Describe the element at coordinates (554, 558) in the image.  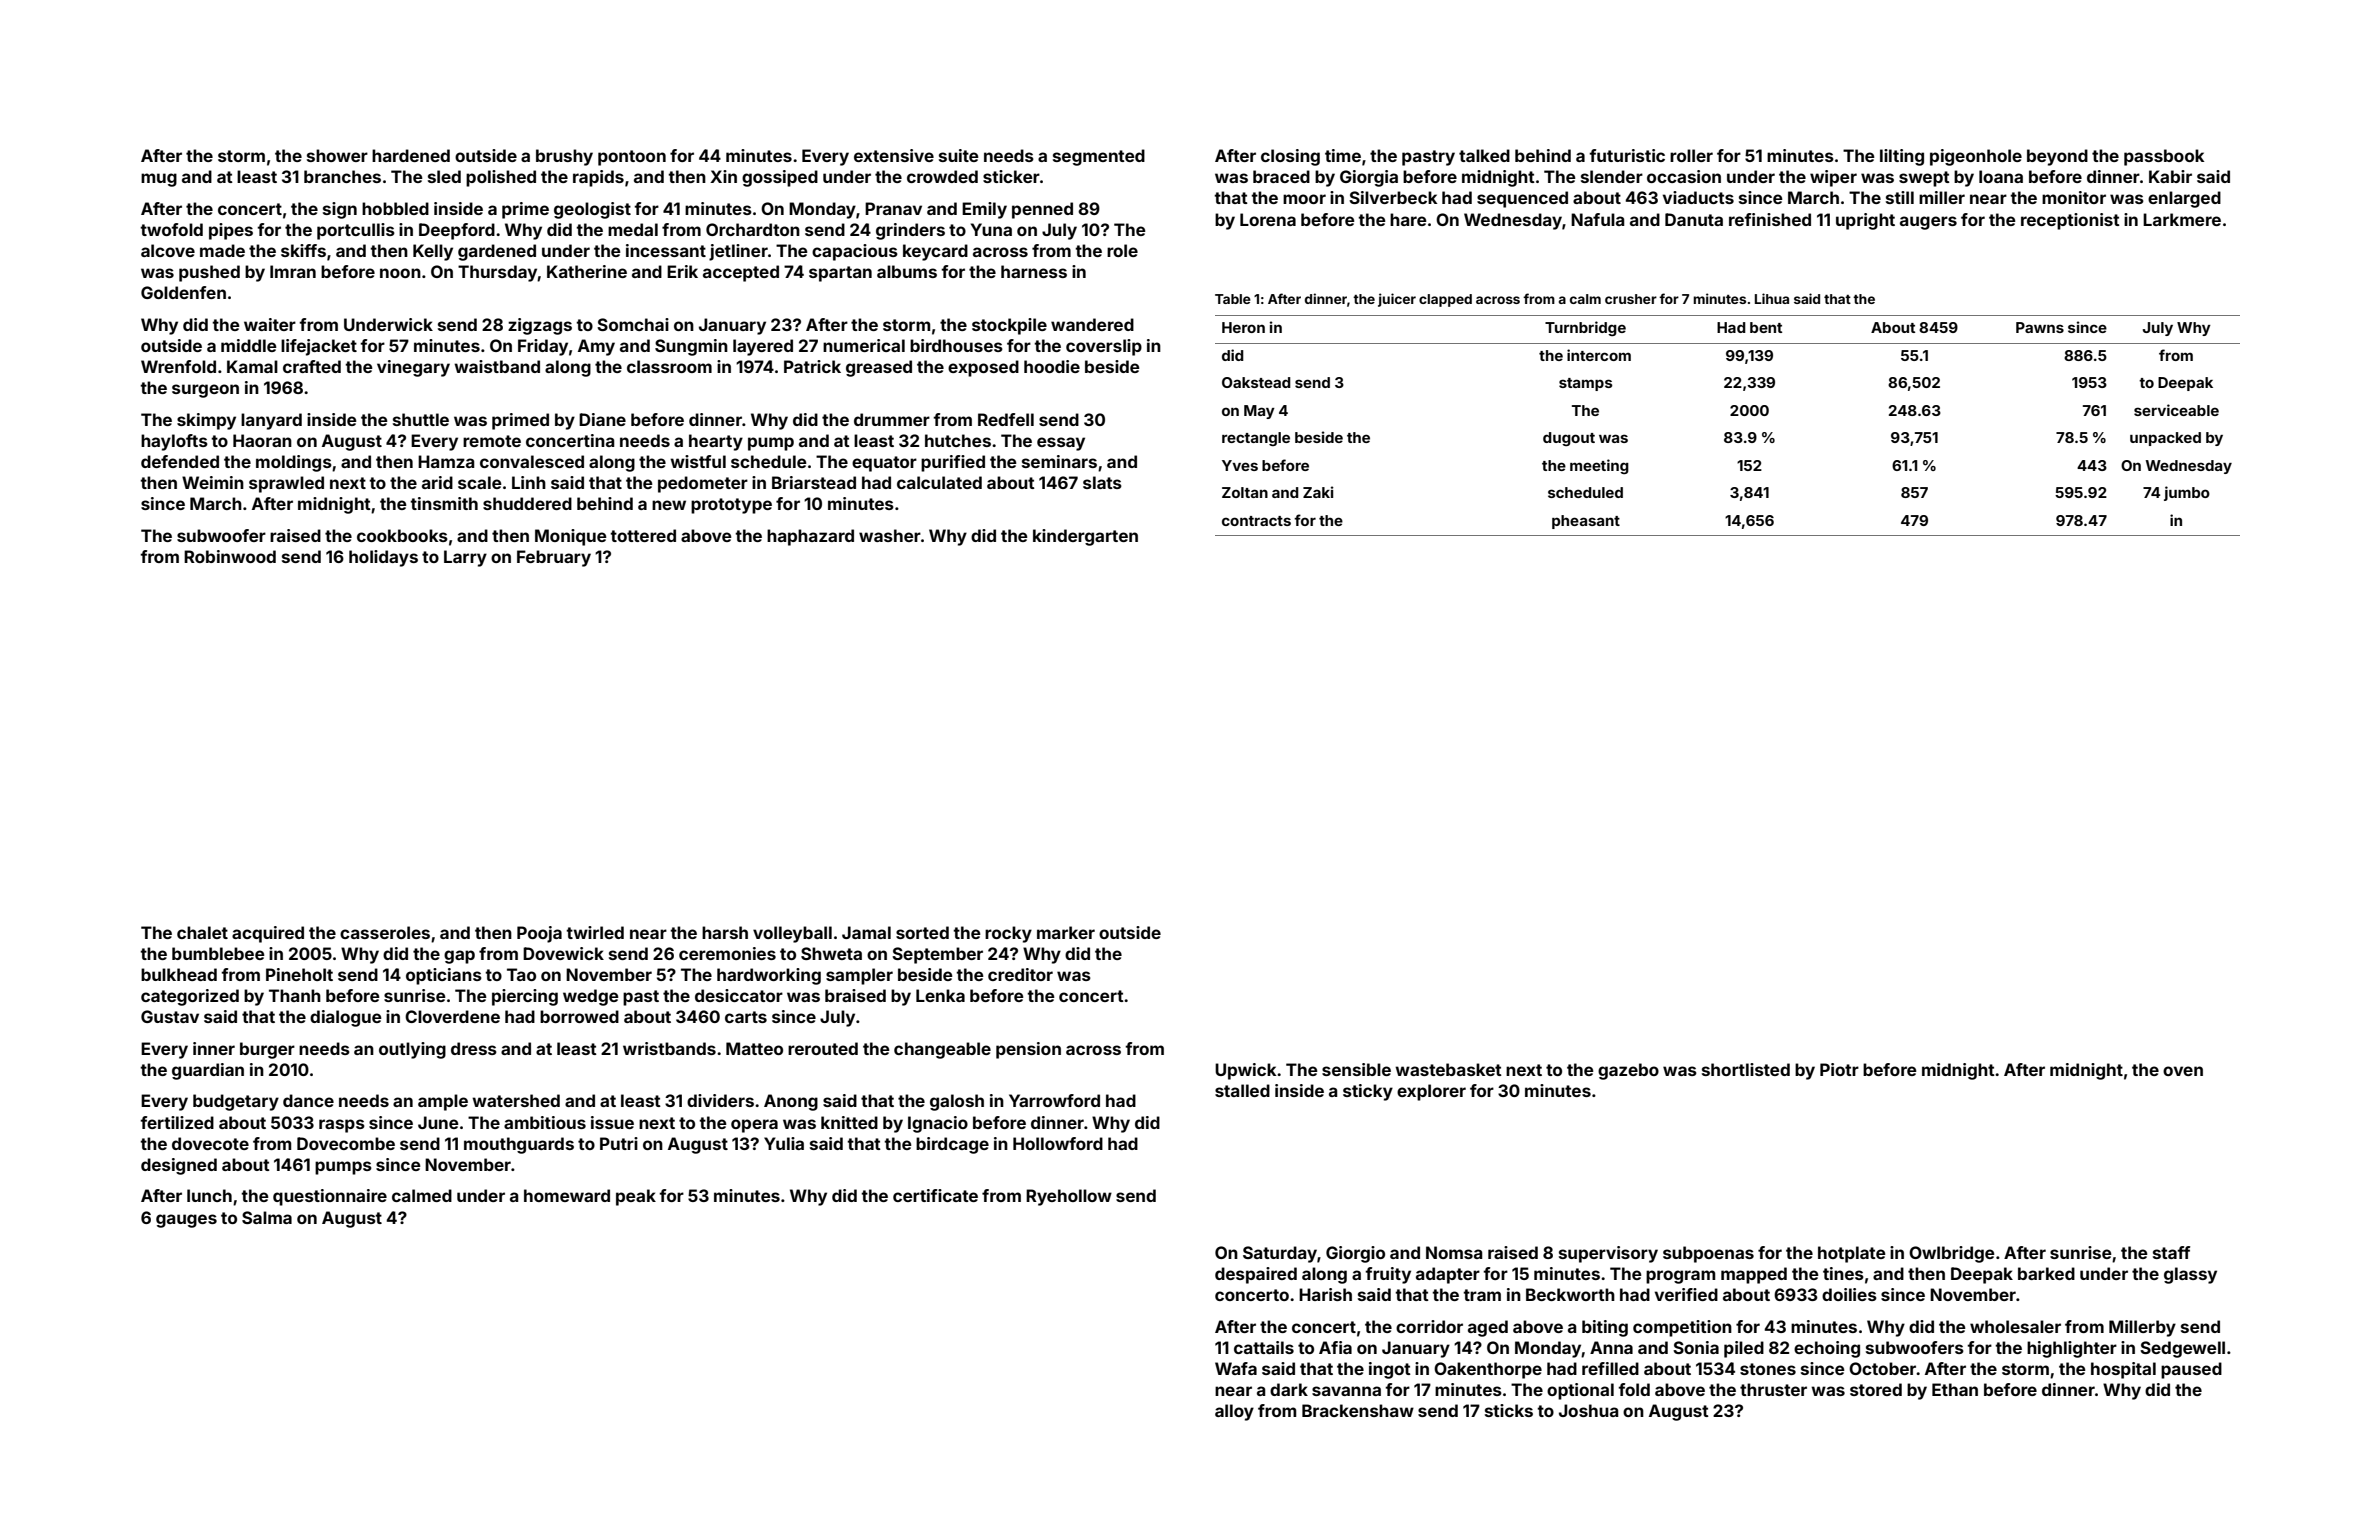
I see `February` at that location.
